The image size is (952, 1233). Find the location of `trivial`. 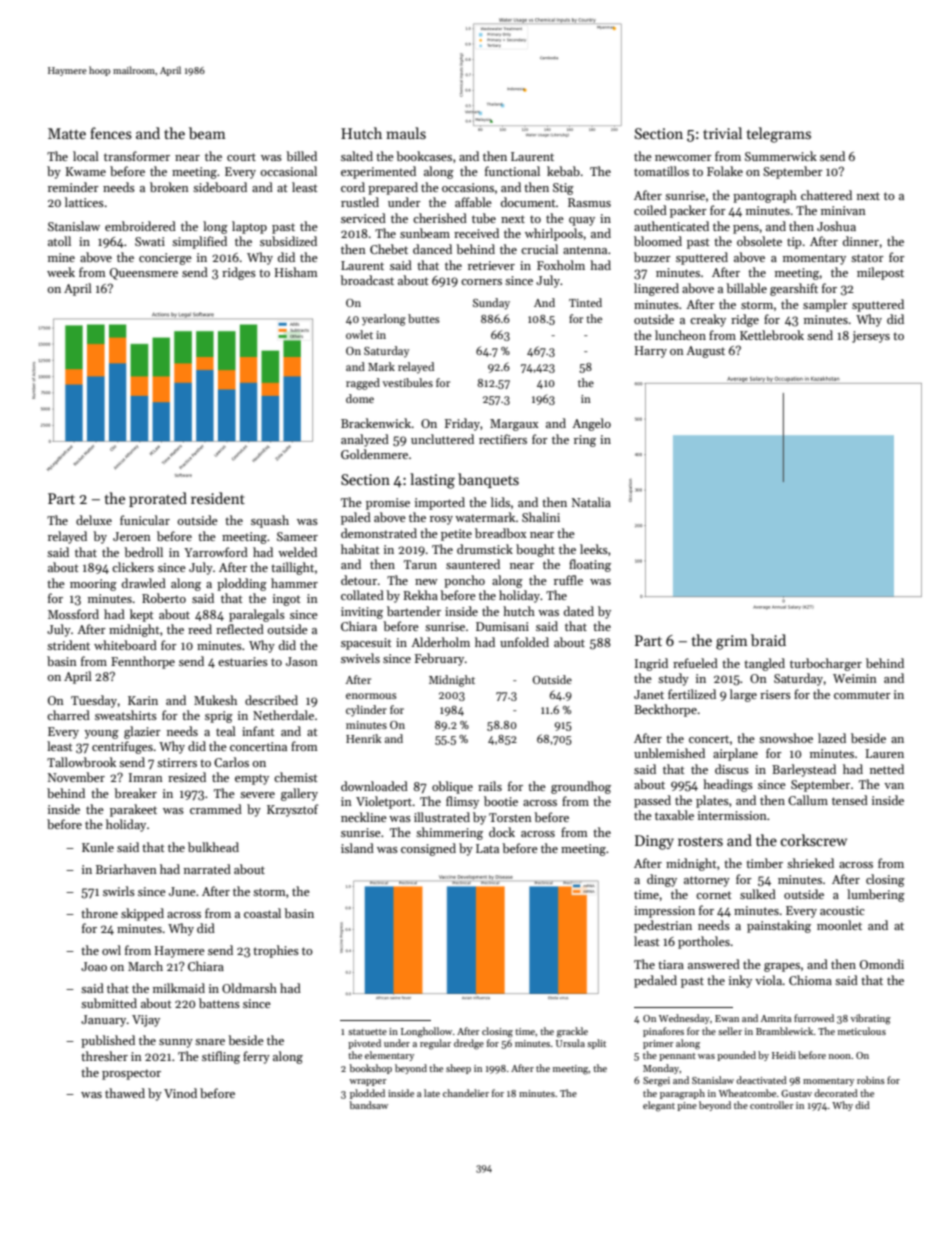

trivial is located at coordinates (722, 133).
